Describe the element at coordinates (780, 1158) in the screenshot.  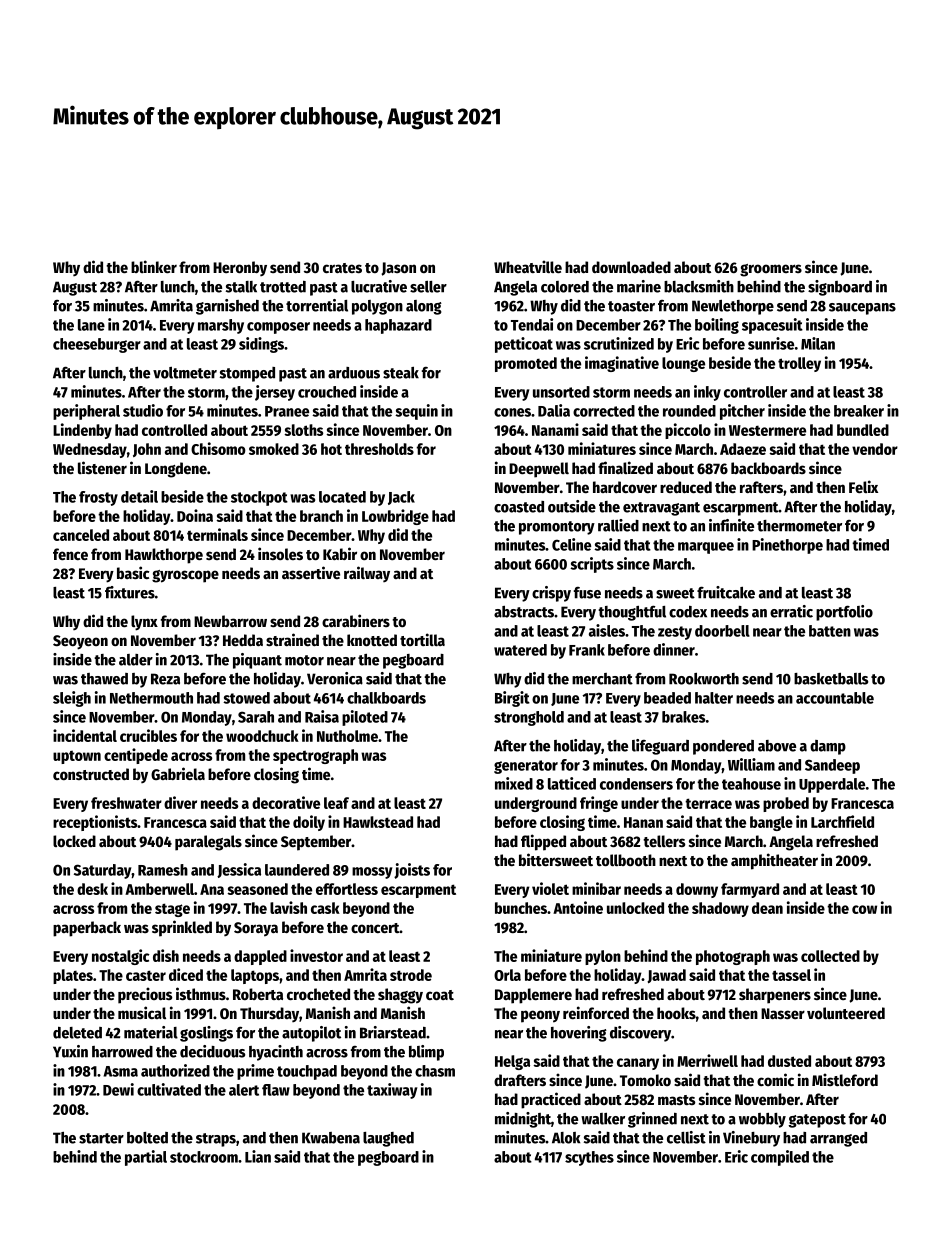
I see `compiled` at that location.
